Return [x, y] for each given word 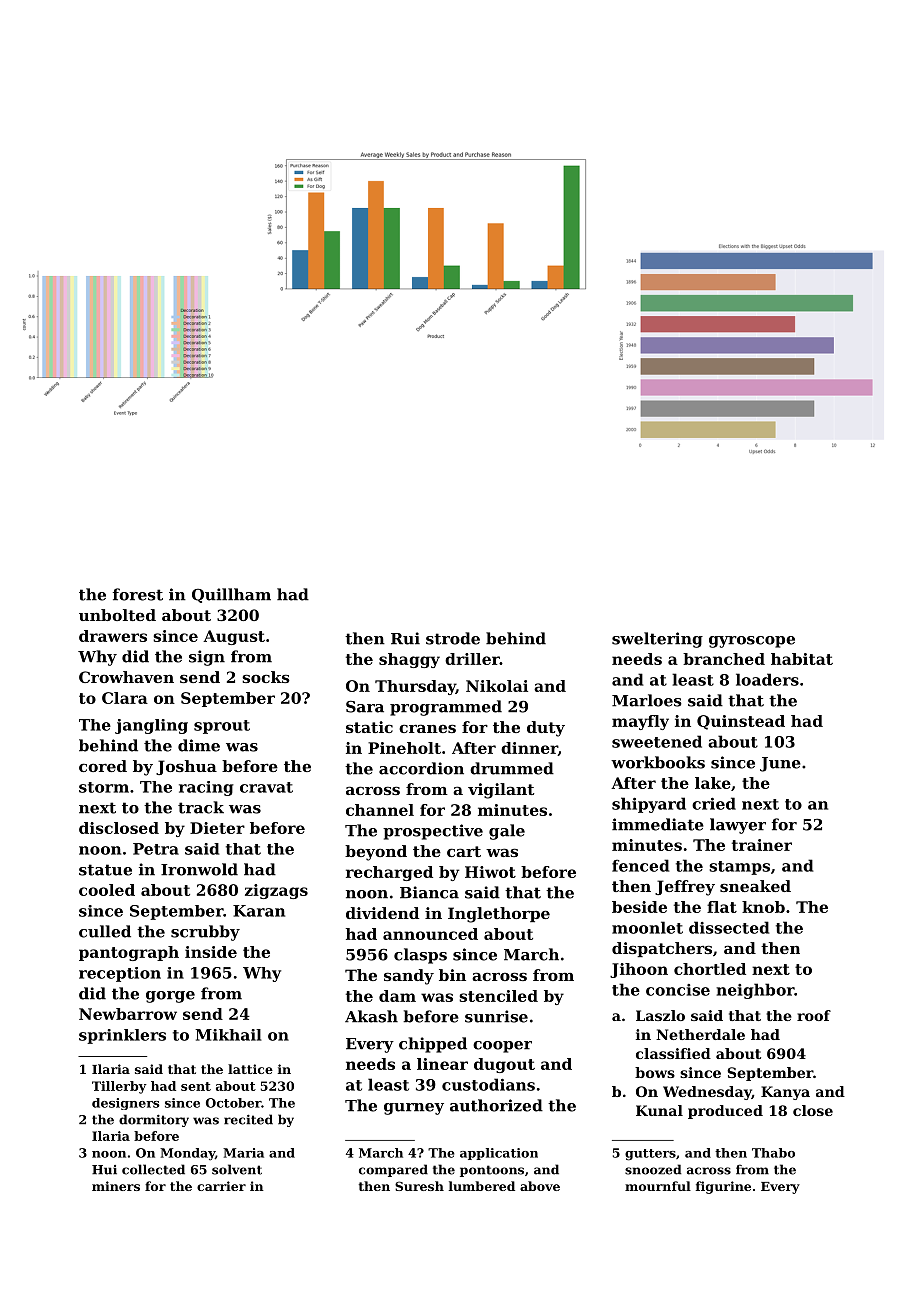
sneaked [755, 886]
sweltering [657, 640]
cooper [502, 1047]
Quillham [231, 595]
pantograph [129, 953]
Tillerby [119, 1087]
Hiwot [490, 872]
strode [453, 638]
